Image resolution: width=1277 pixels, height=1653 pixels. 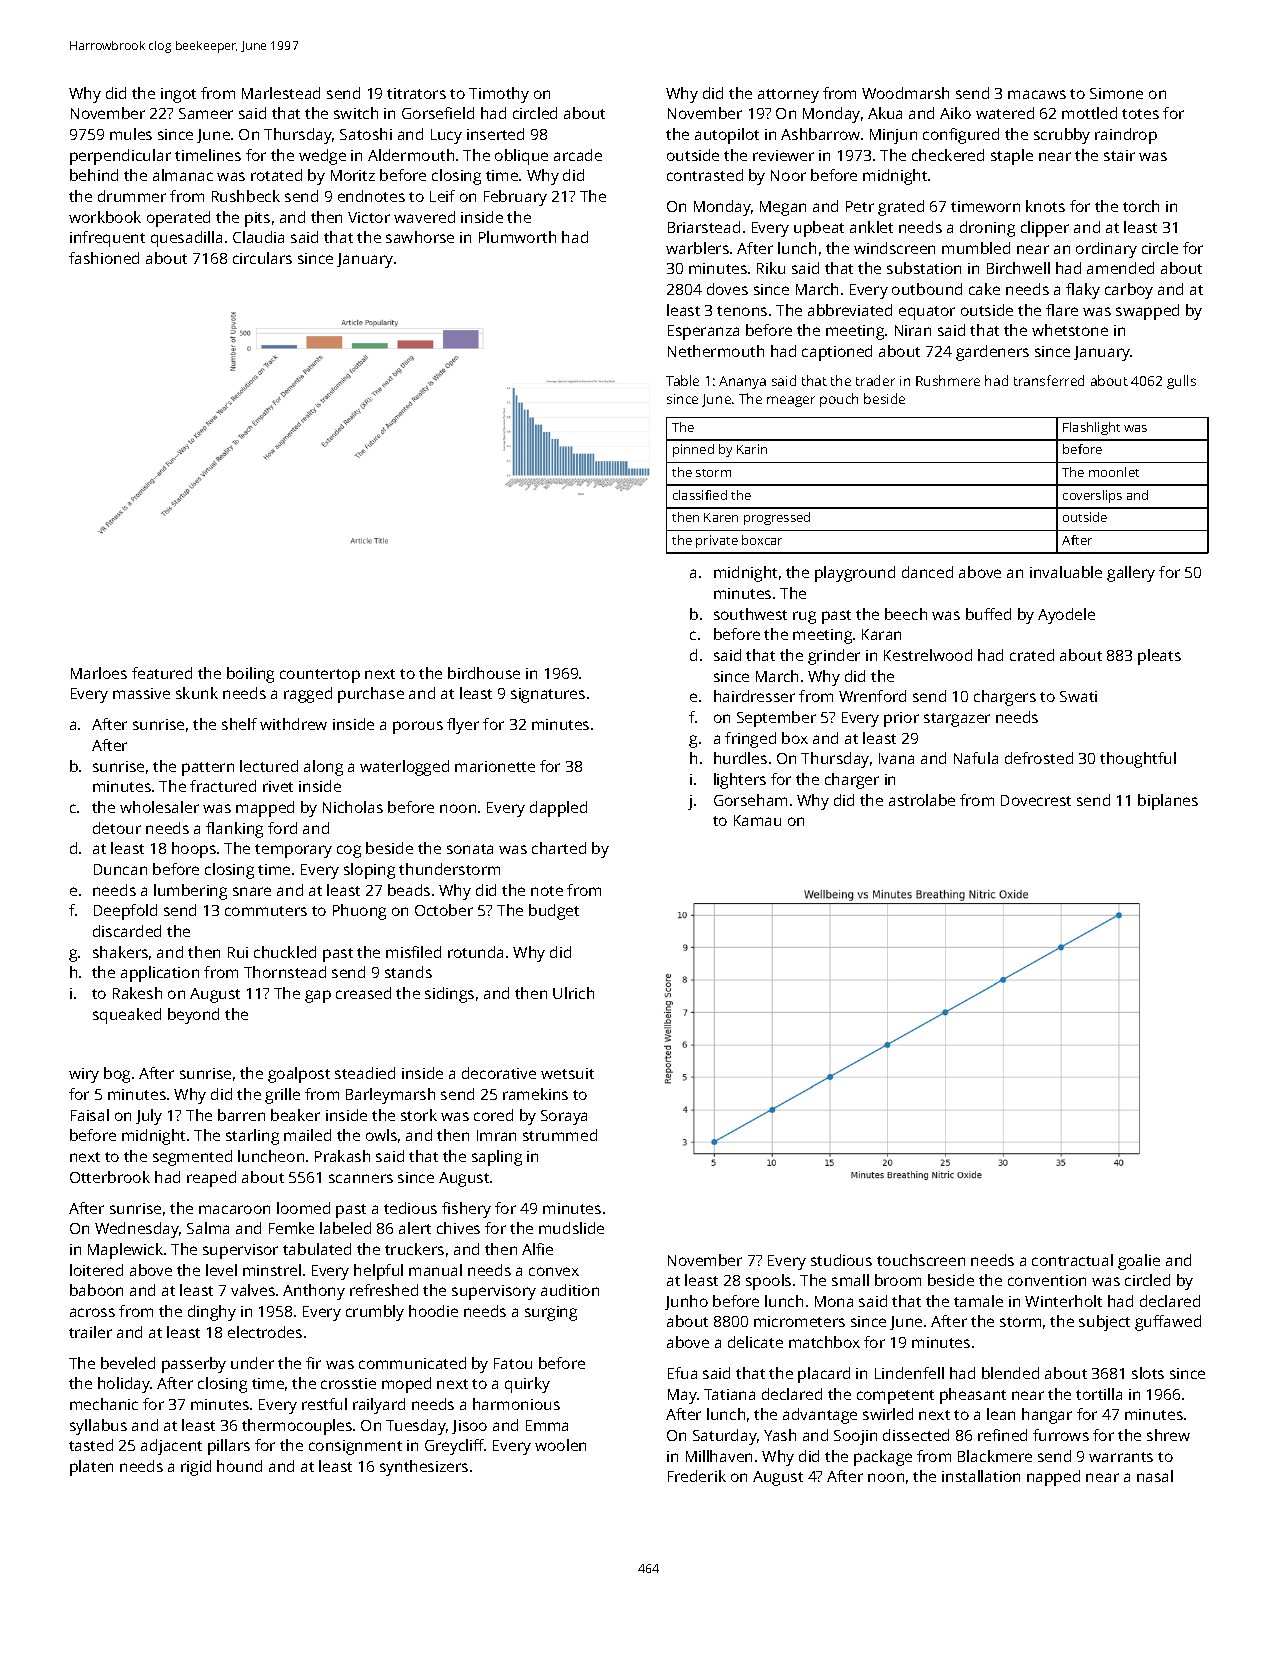 I want to click on ingot, so click(x=178, y=95).
